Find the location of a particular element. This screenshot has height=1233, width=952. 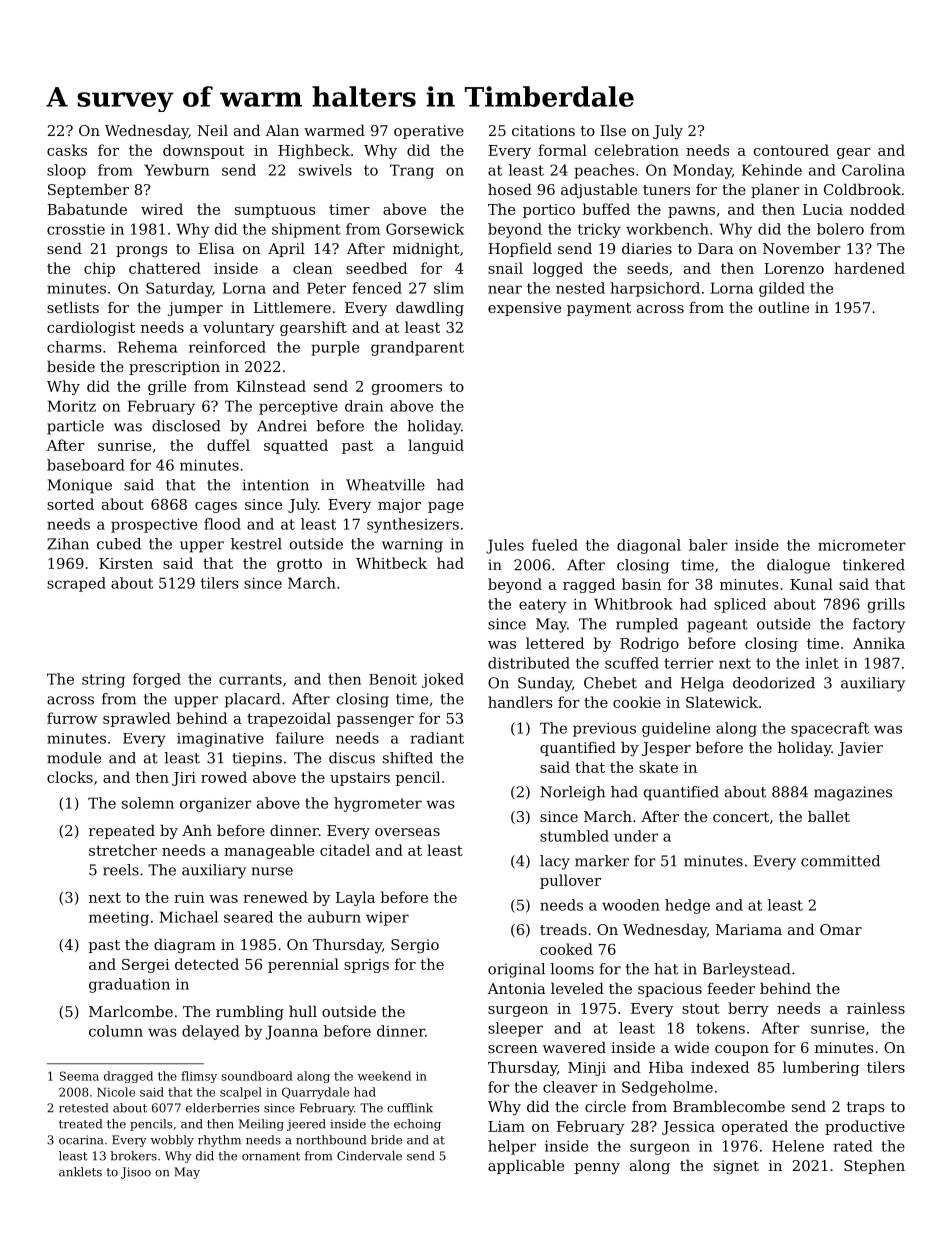

marker is located at coordinates (602, 861).
